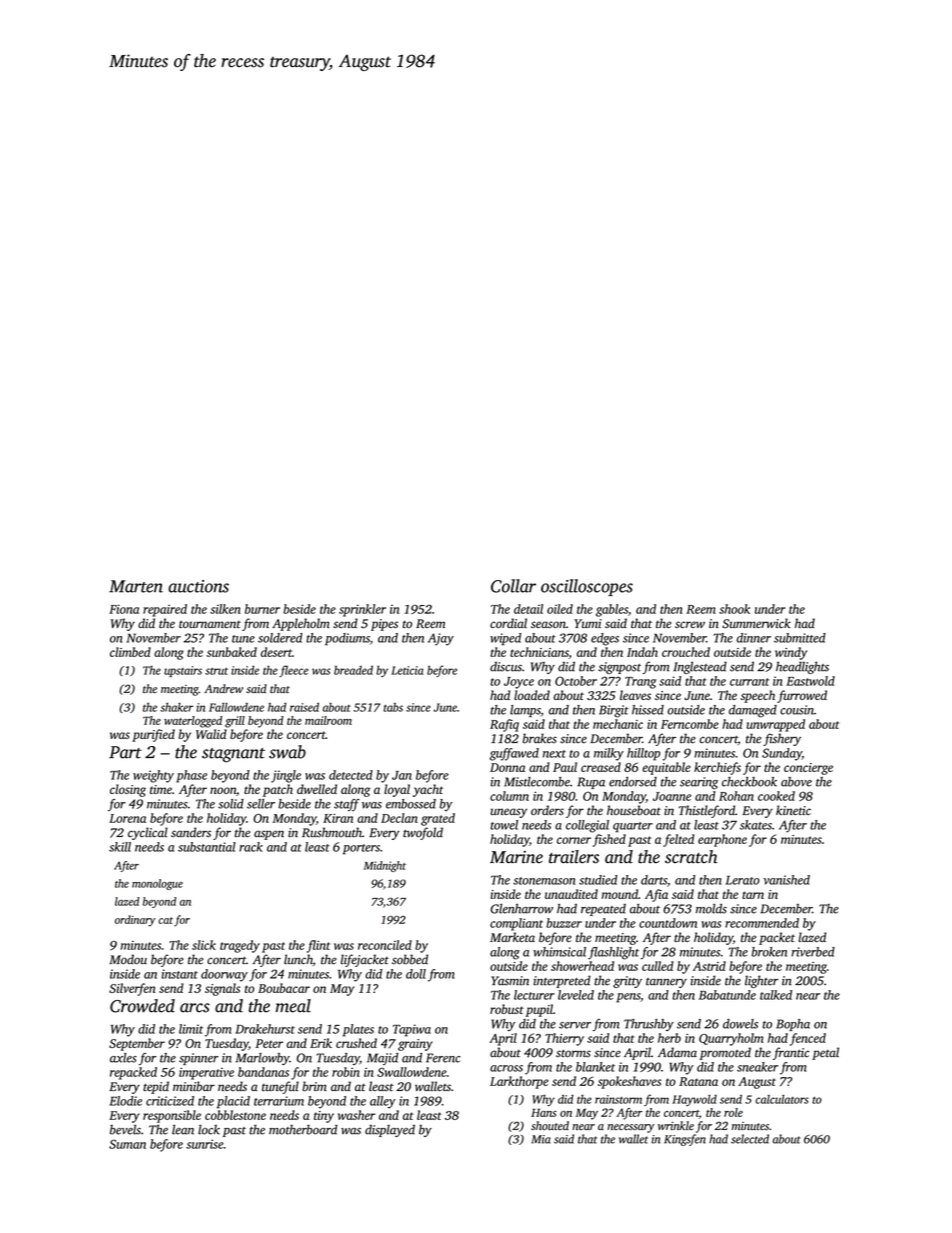 The height and width of the image is (1233, 952). I want to click on season, so click(548, 624).
